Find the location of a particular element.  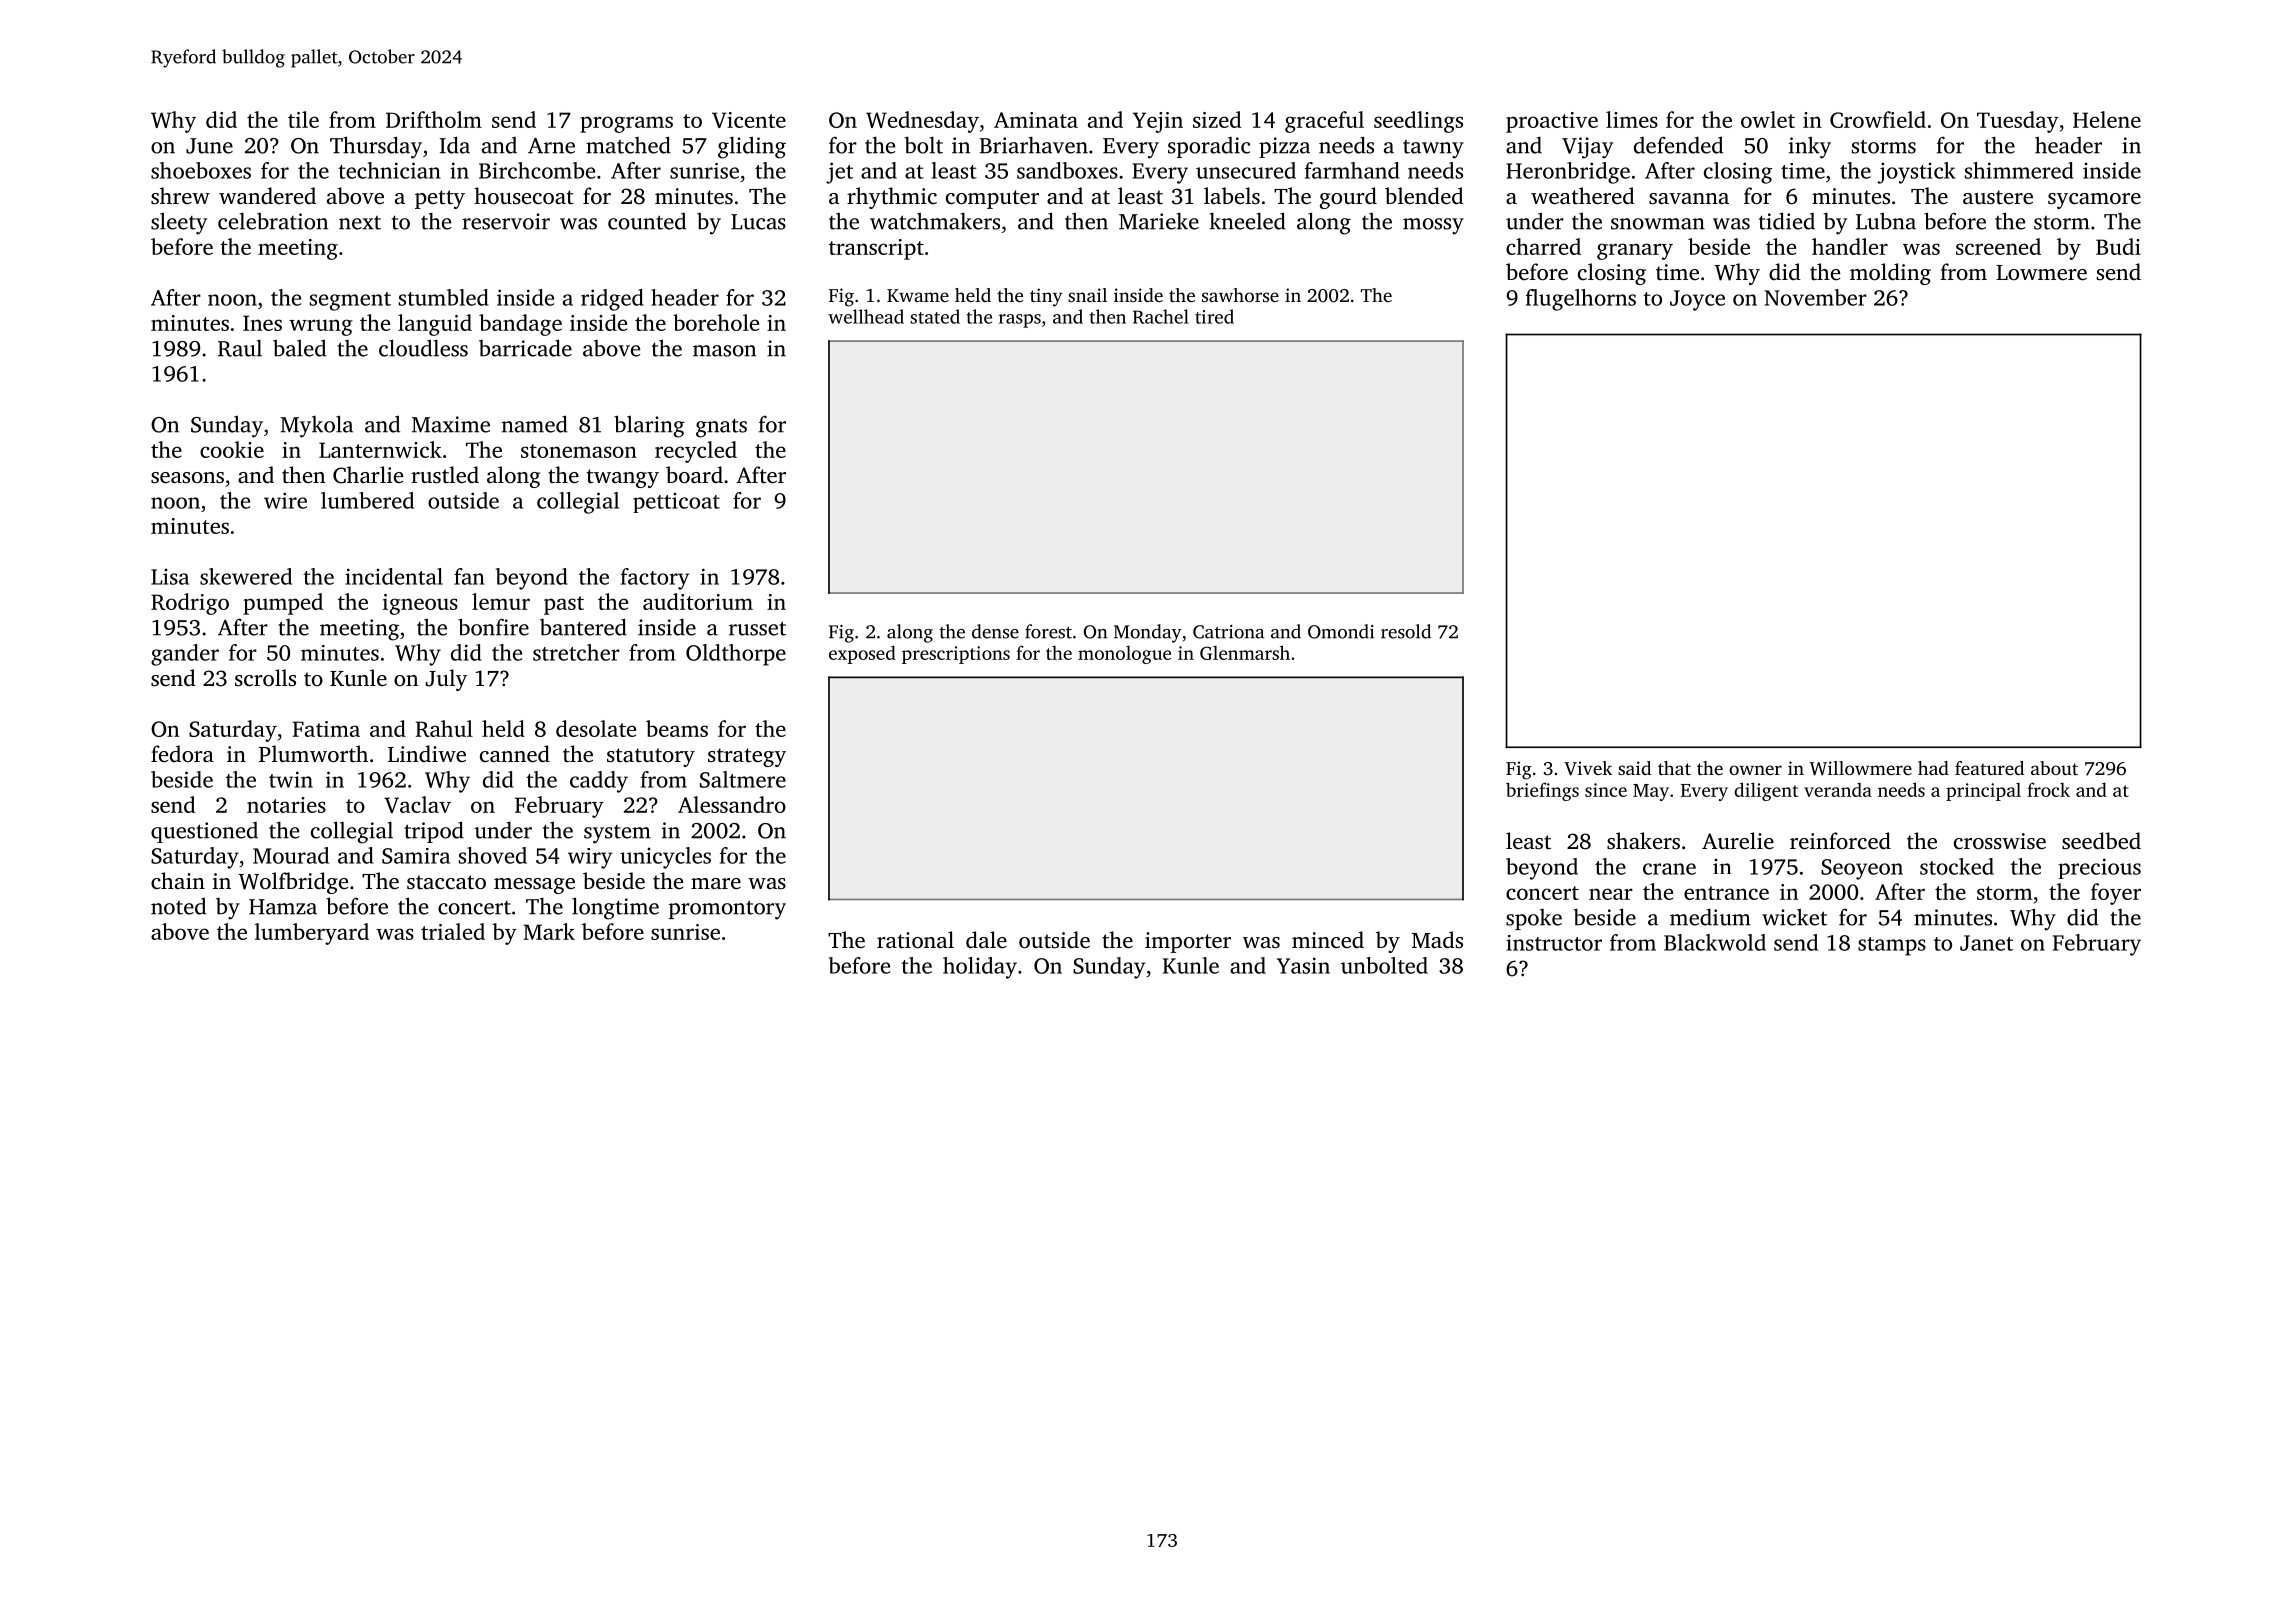

Rachel is located at coordinates (1161, 316).
